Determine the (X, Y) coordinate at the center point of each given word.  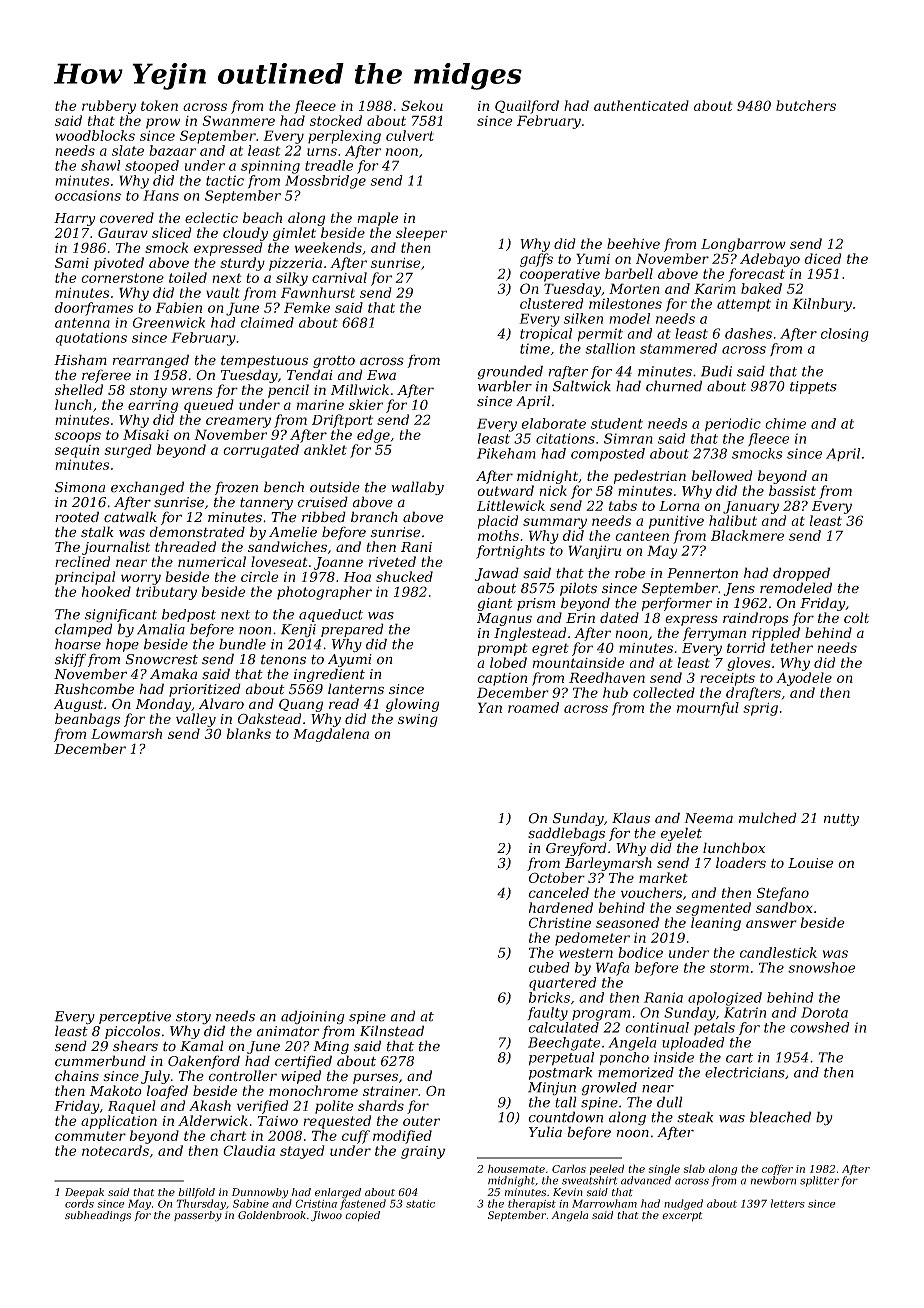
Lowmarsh (126, 733)
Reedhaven (607, 677)
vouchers (651, 892)
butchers (806, 105)
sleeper (421, 234)
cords (79, 1203)
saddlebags (566, 834)
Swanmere (238, 120)
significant (121, 616)
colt (856, 617)
